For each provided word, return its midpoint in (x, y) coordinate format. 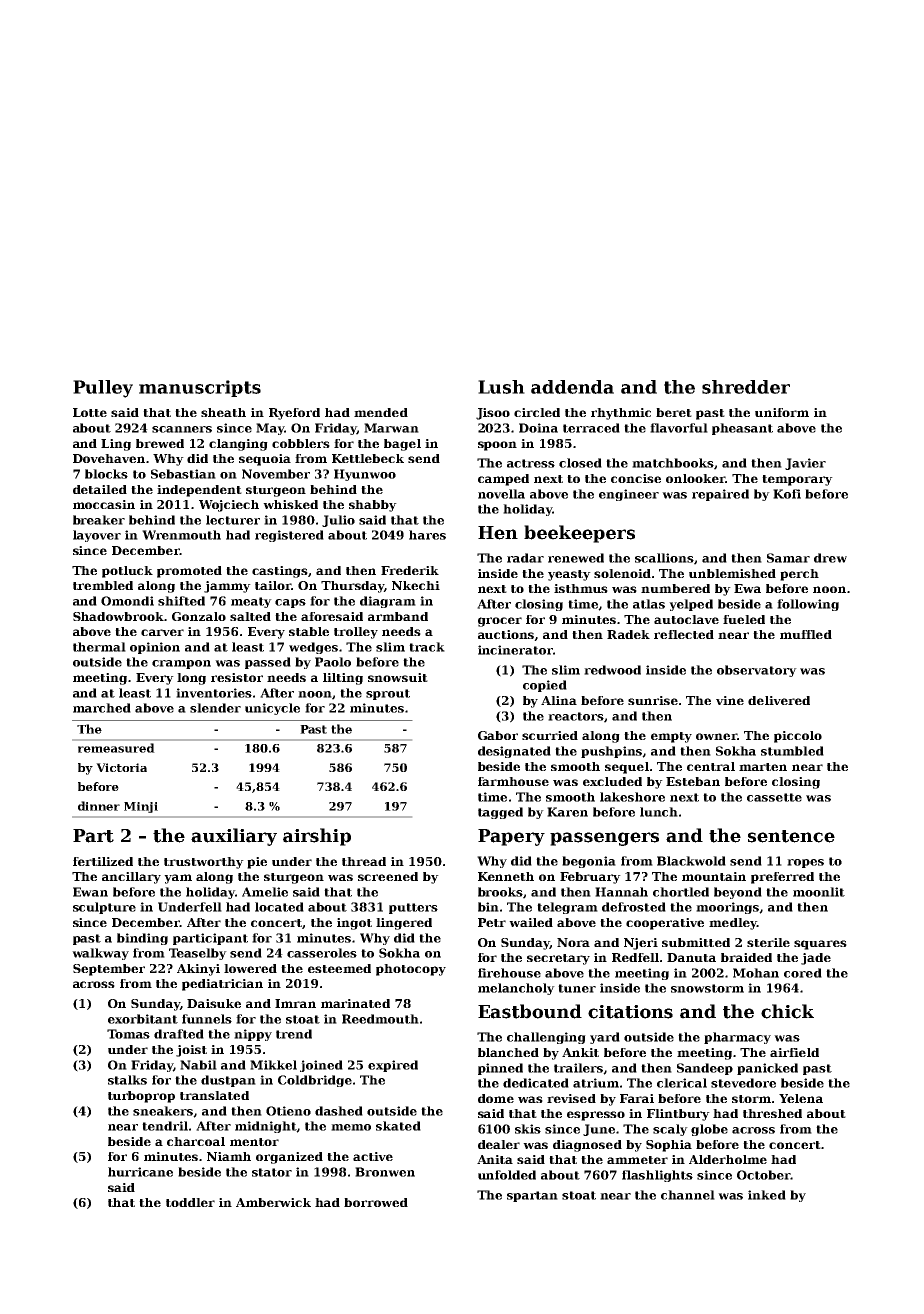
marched (102, 708)
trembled (103, 585)
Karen (567, 812)
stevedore (743, 1083)
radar (525, 558)
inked (767, 1195)
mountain (714, 876)
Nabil (198, 1065)
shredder (746, 387)
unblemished (732, 573)
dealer (499, 1144)
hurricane (140, 1172)
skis (528, 1129)
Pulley (103, 389)
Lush (501, 387)
